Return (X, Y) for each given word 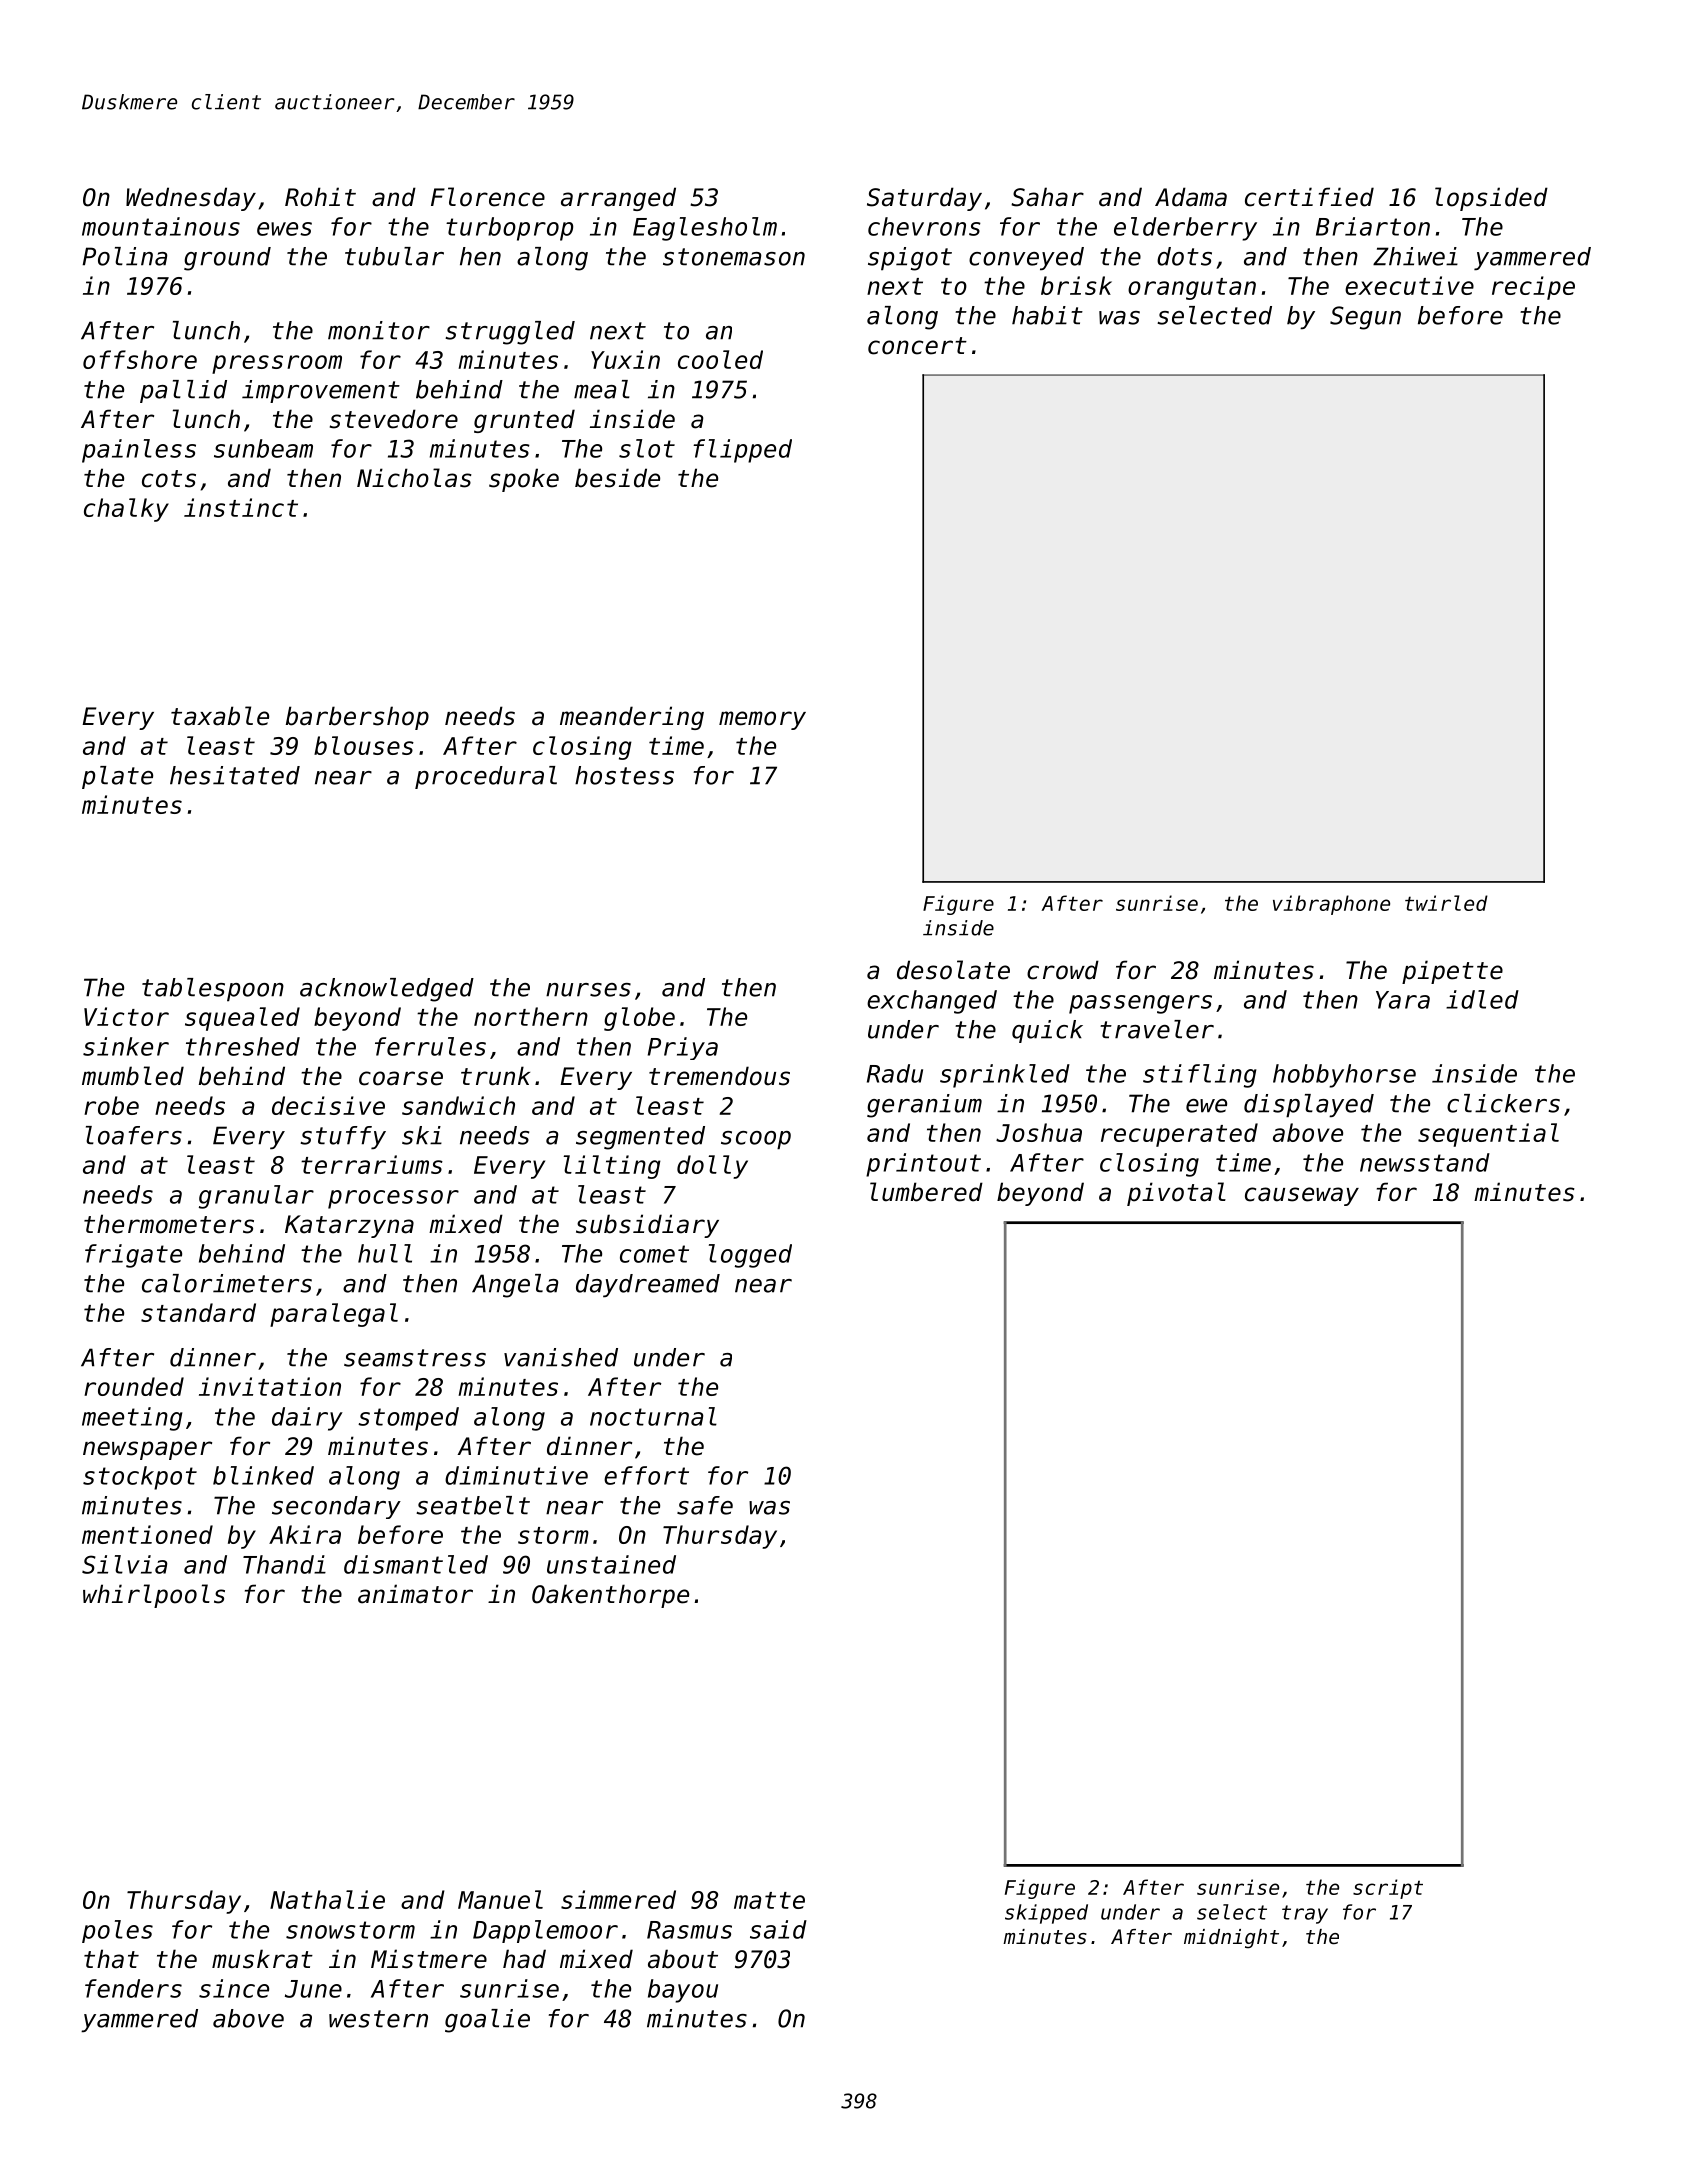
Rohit (320, 197)
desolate (953, 970)
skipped (1046, 1914)
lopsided (1491, 199)
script (1388, 1889)
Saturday (924, 199)
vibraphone (1331, 905)
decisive (328, 1105)
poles (117, 1931)
